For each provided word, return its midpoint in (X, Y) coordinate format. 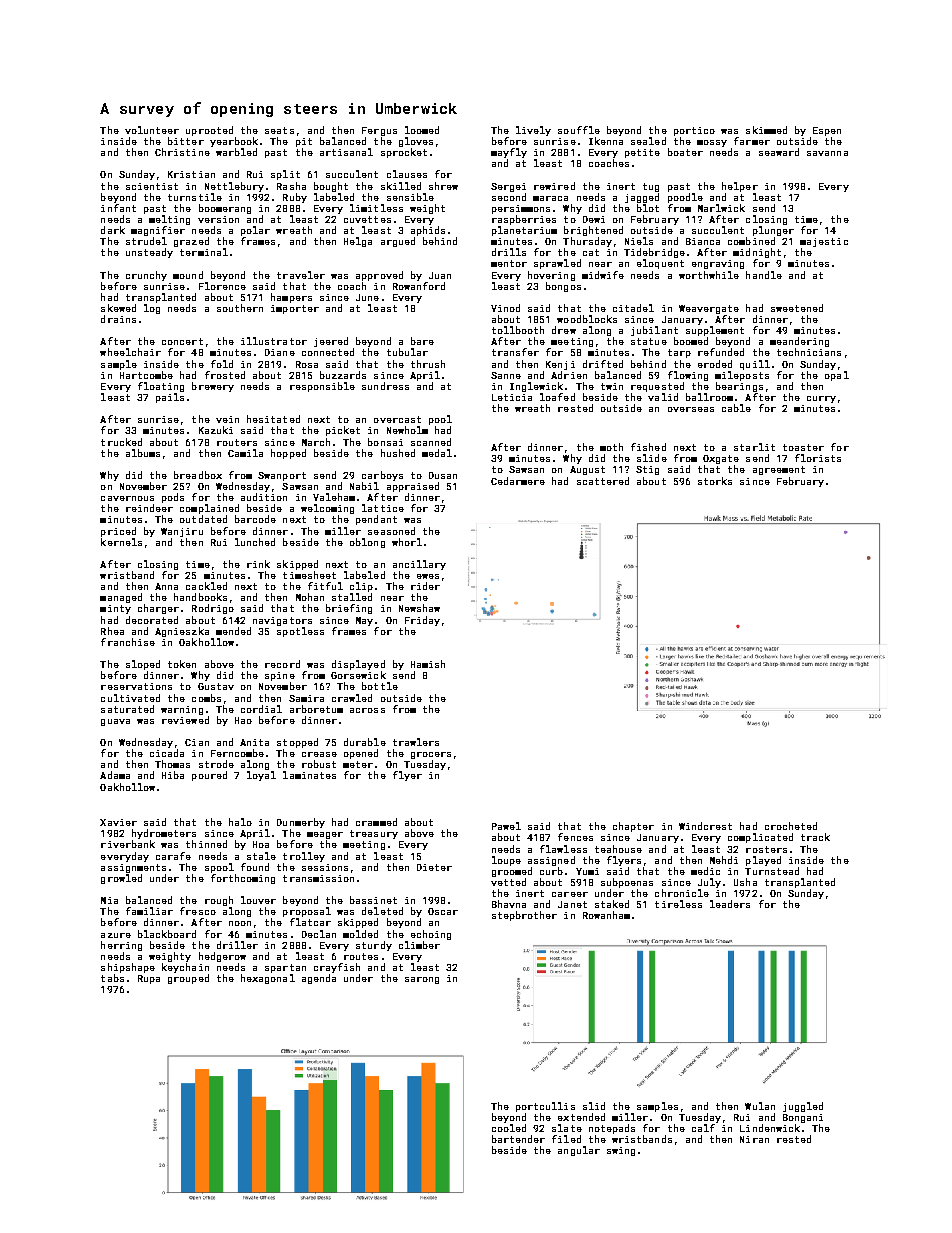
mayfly (509, 153)
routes (361, 956)
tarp (679, 353)
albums (143, 453)
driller (237, 945)
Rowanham (606, 915)
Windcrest (705, 826)
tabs (112, 978)
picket (343, 431)
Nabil (364, 486)
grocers (431, 755)
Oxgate (721, 459)
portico (694, 131)
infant (118, 208)
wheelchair (130, 352)
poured (209, 776)
